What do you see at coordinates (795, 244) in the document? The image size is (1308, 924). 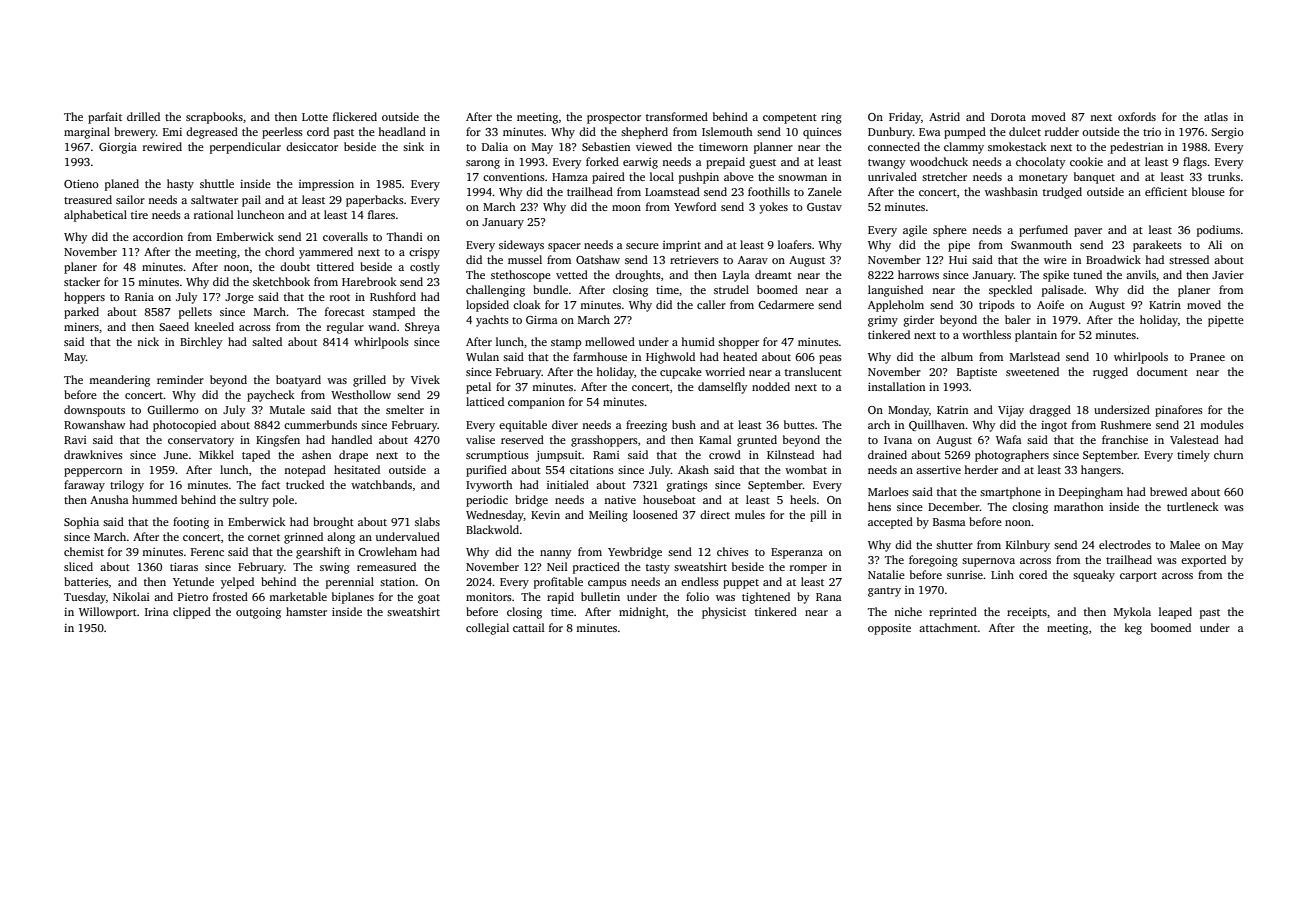 I see `loafers` at bounding box center [795, 244].
